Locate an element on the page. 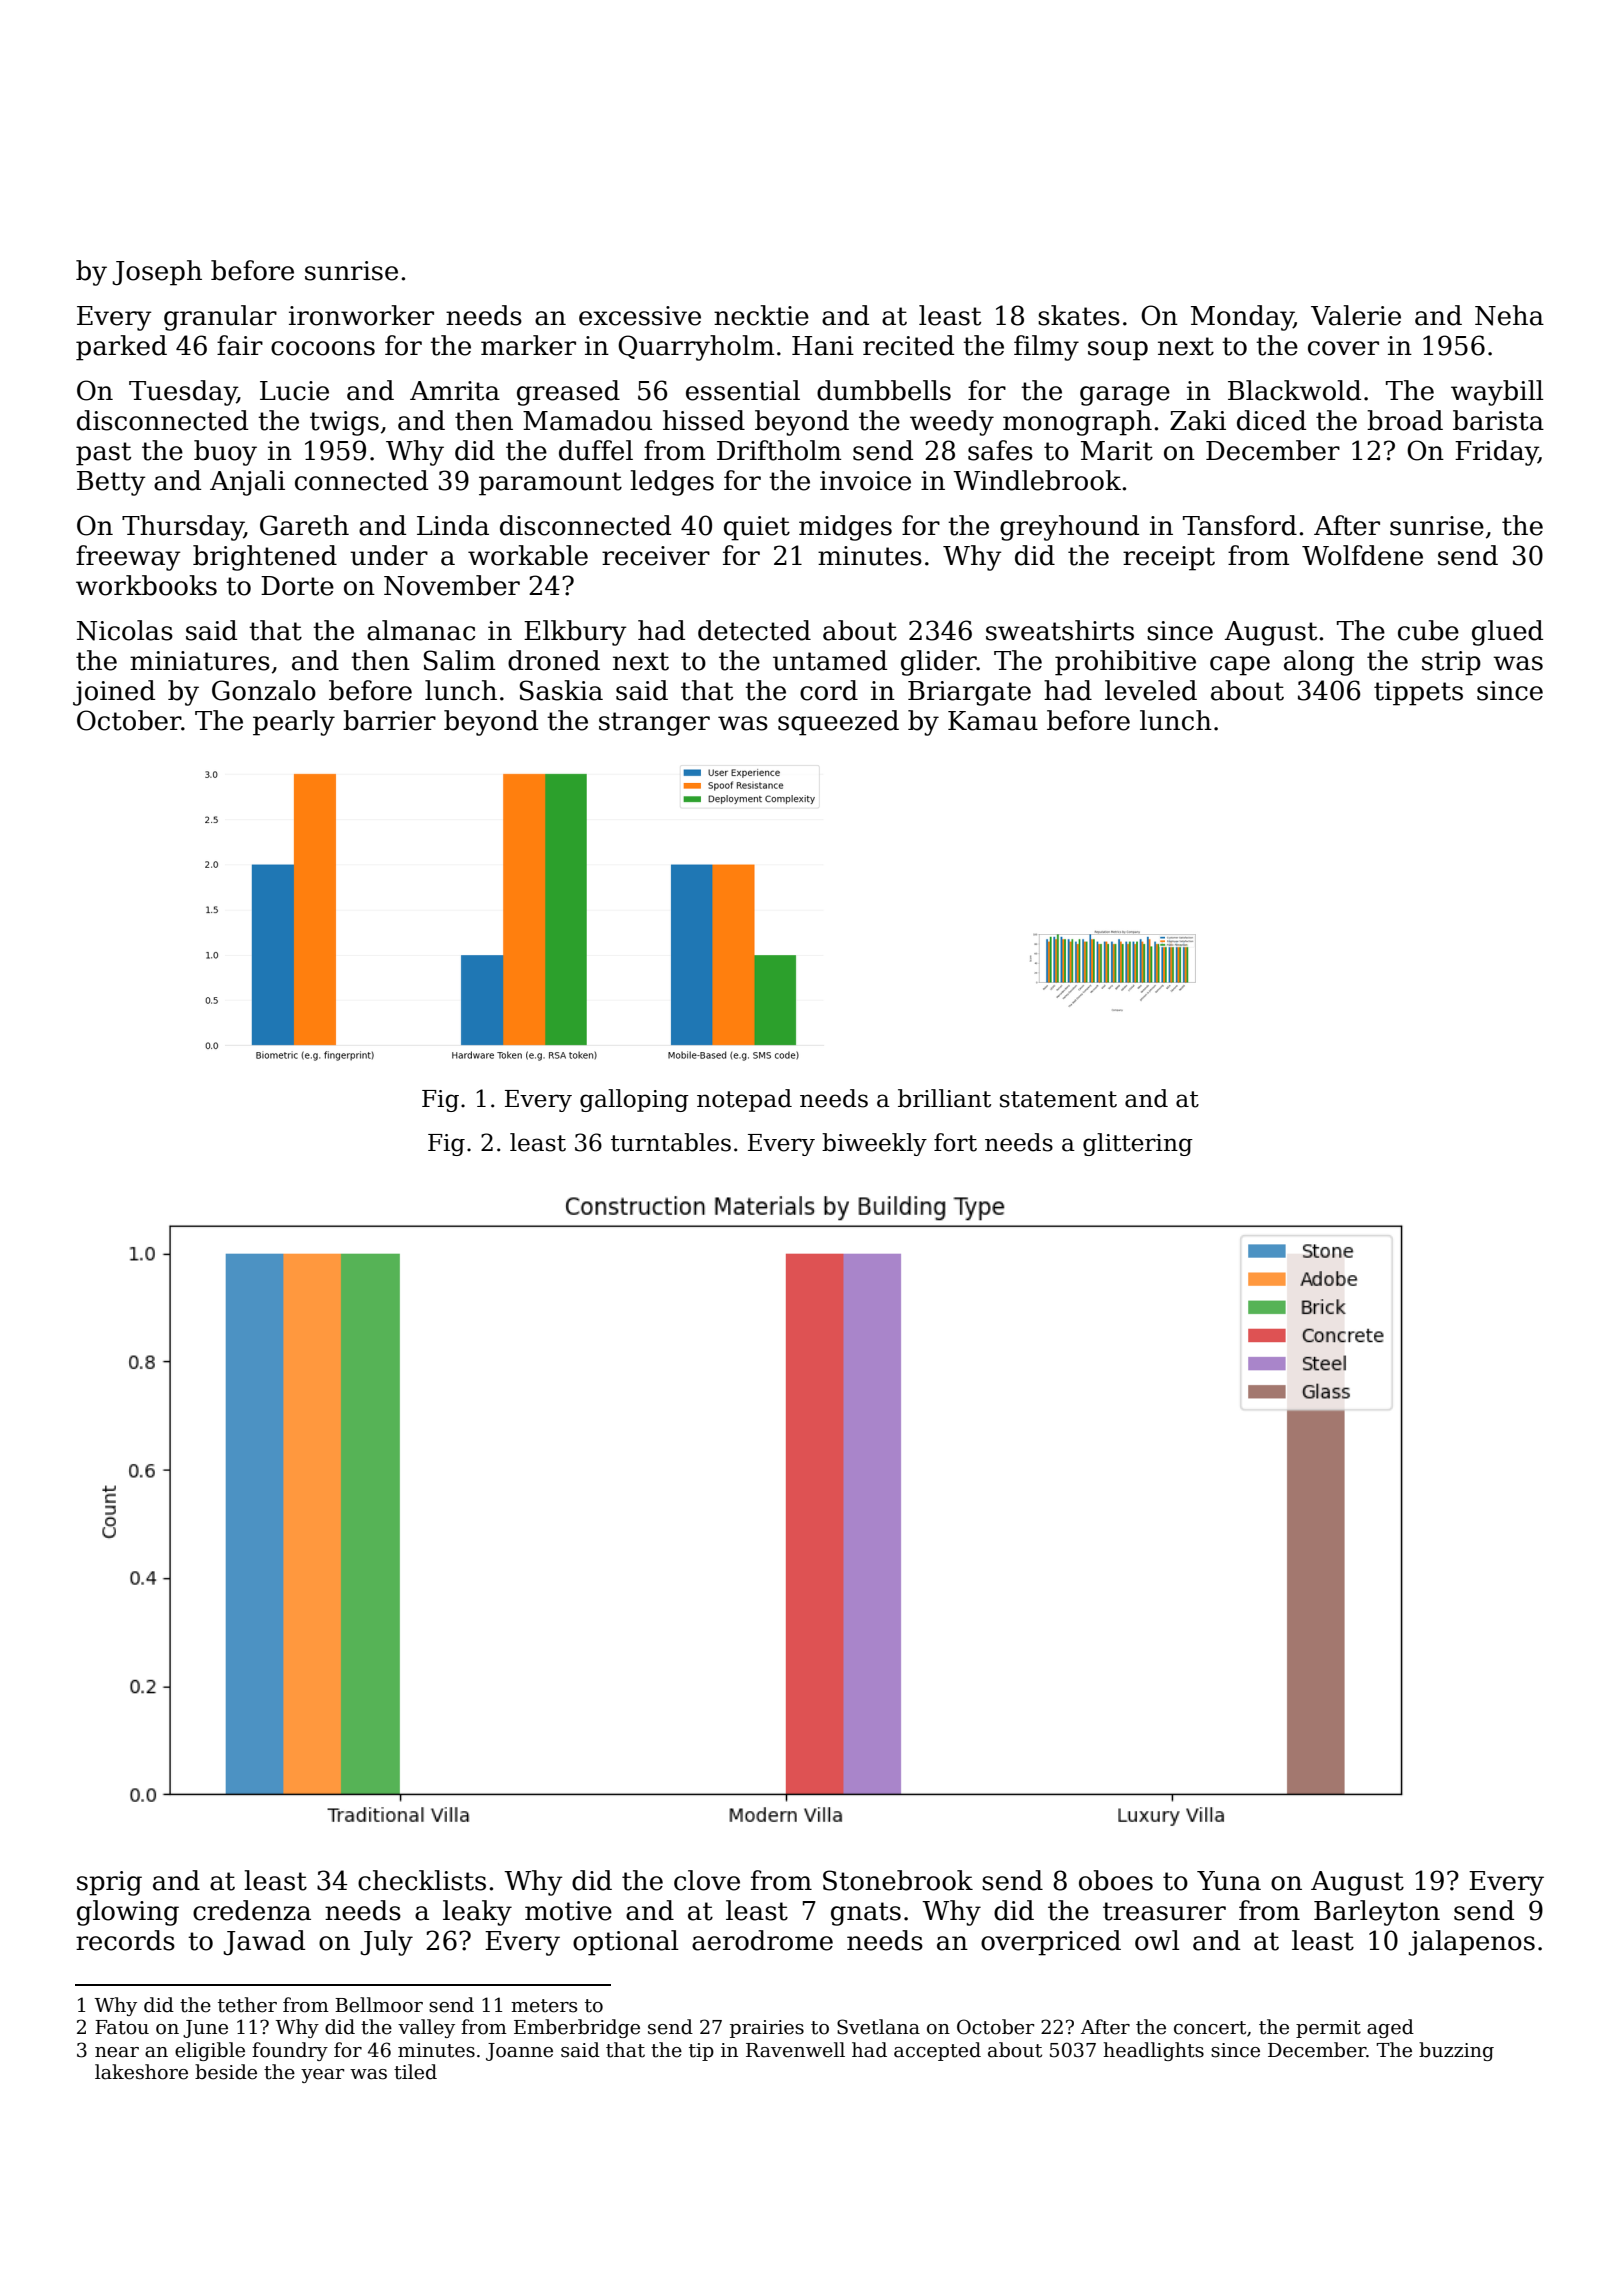  galloping is located at coordinates (634, 1100).
